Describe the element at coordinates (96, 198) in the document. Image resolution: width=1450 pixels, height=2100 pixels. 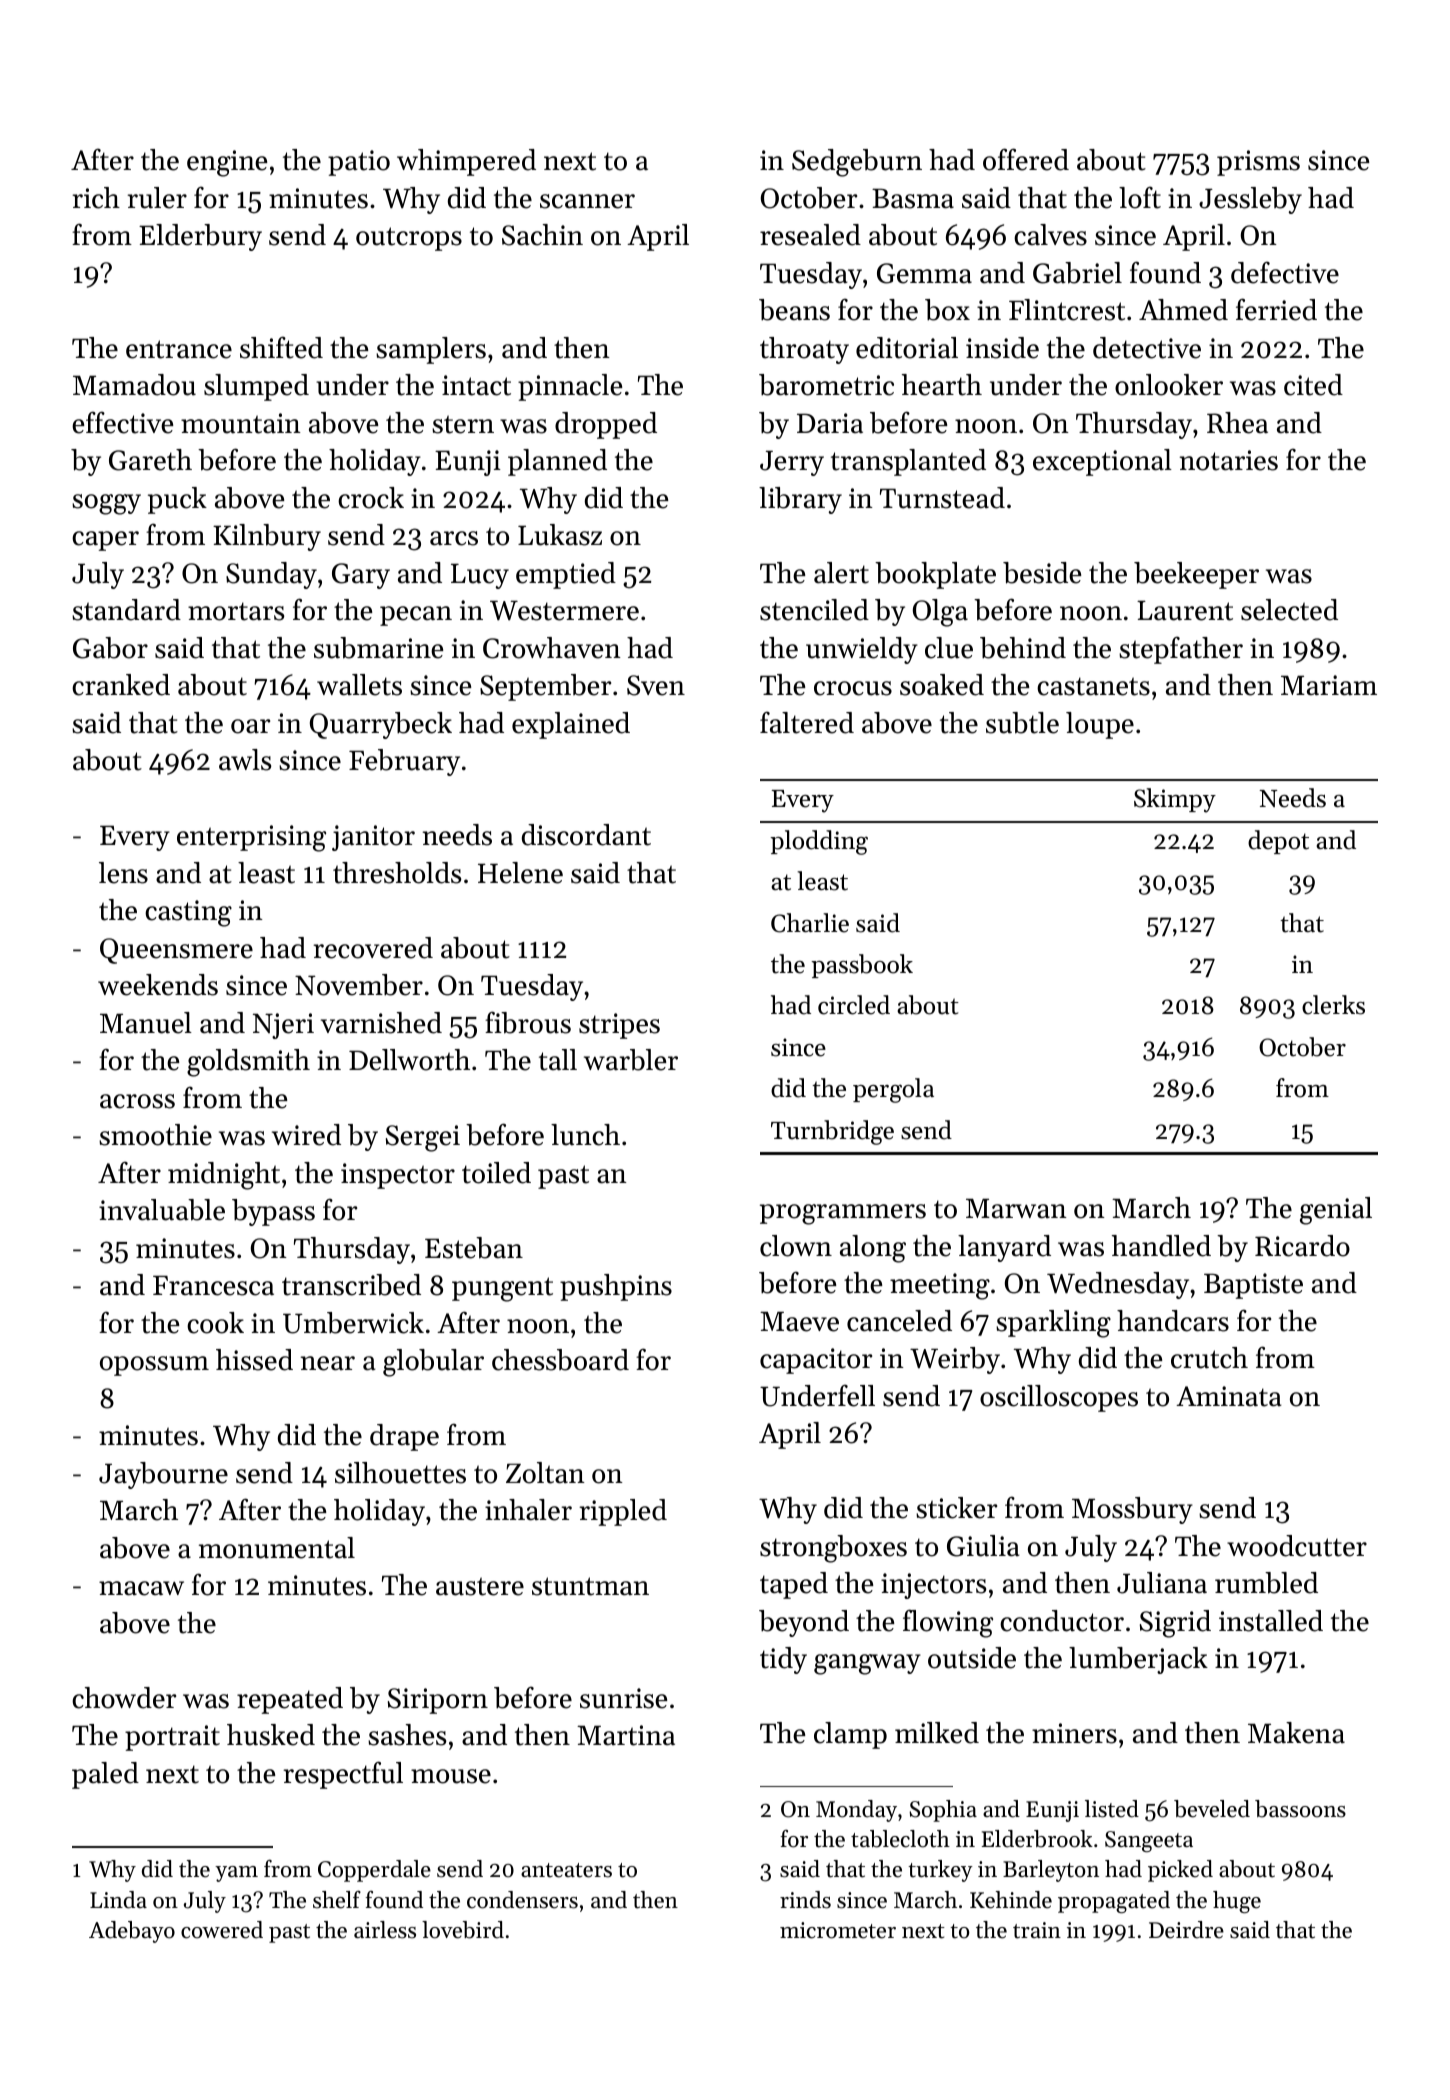
I see `rich` at that location.
